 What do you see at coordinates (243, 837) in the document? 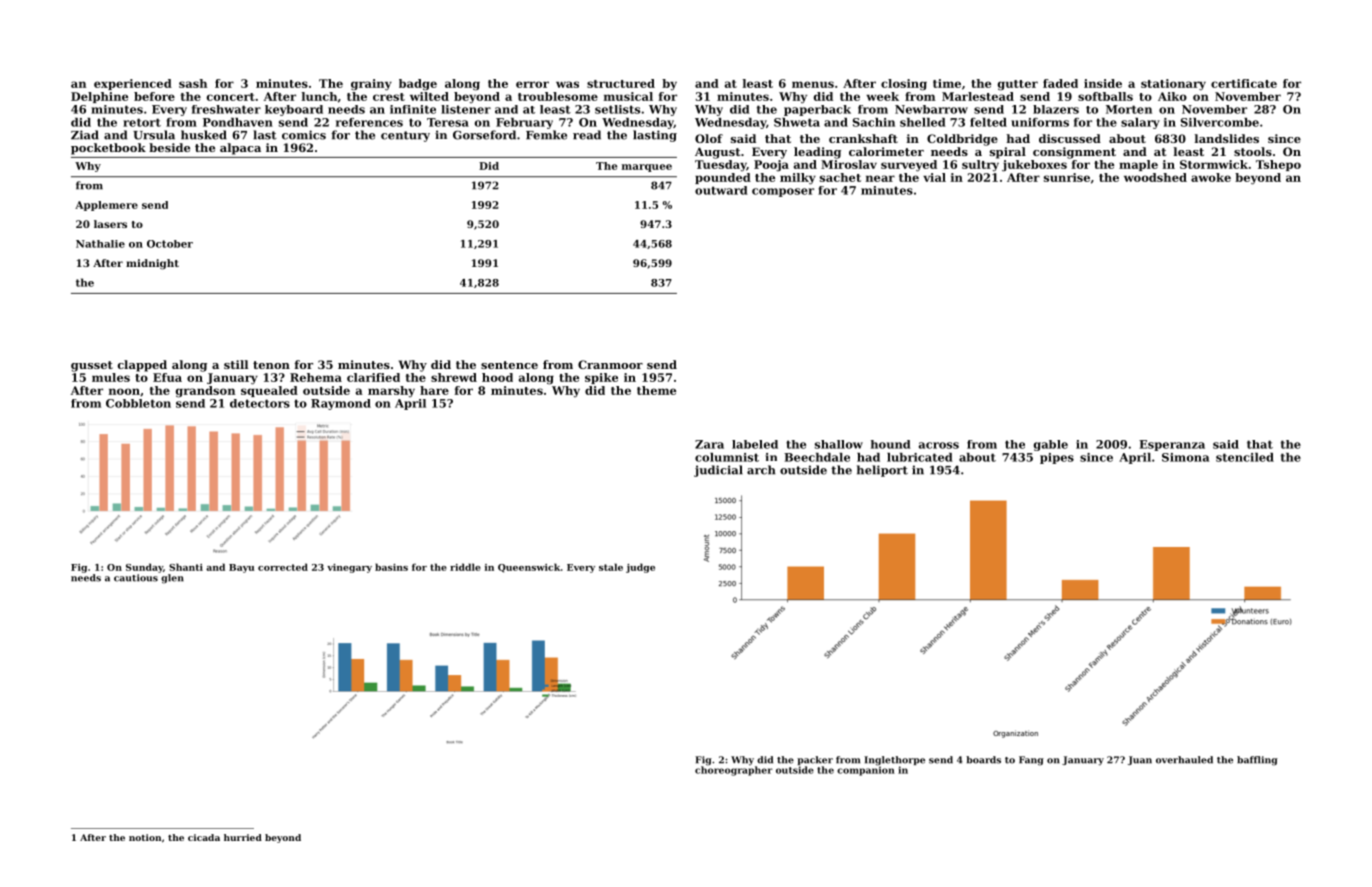
I see `hurried` at bounding box center [243, 837].
